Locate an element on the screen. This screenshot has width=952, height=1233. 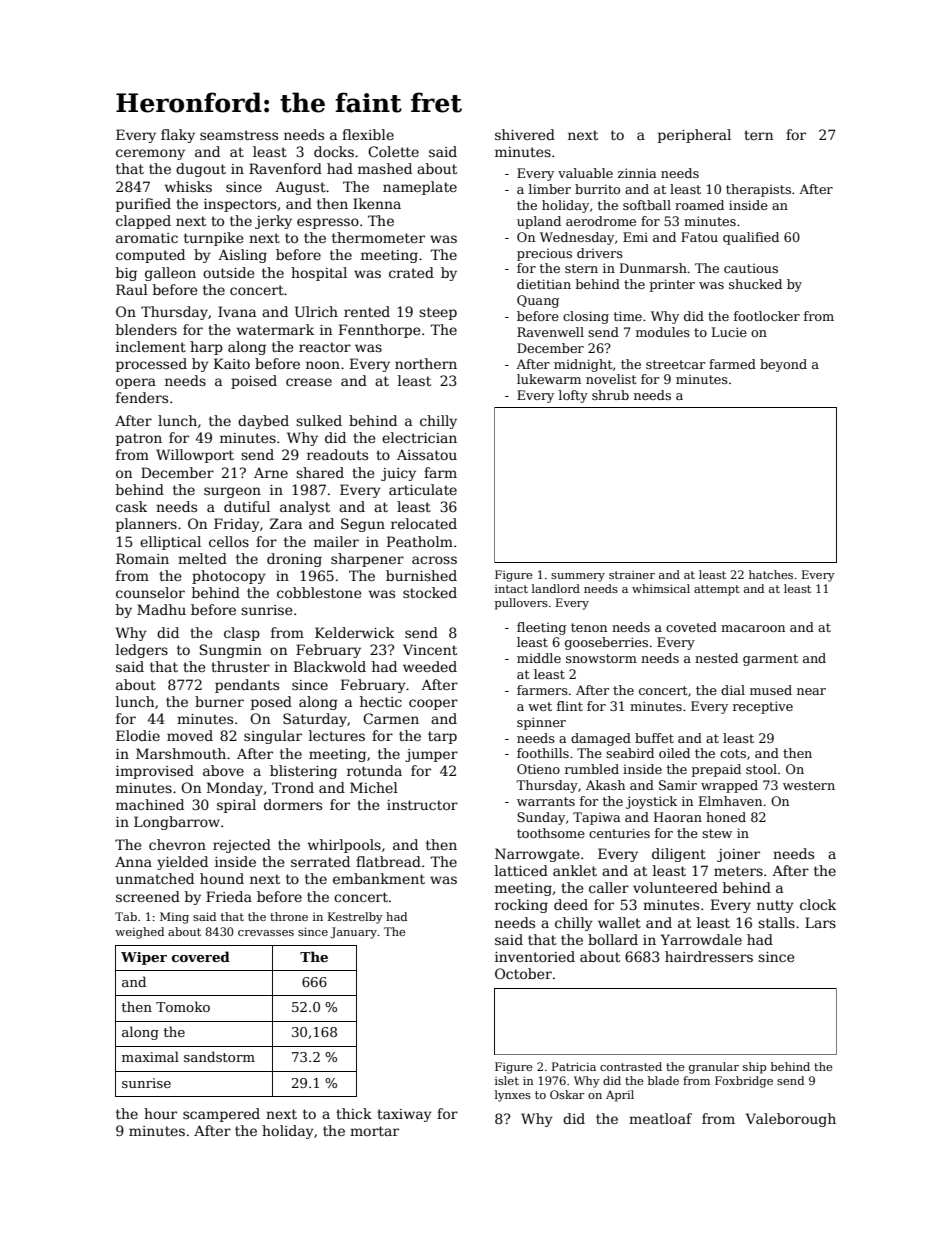
rented is located at coordinates (367, 311).
